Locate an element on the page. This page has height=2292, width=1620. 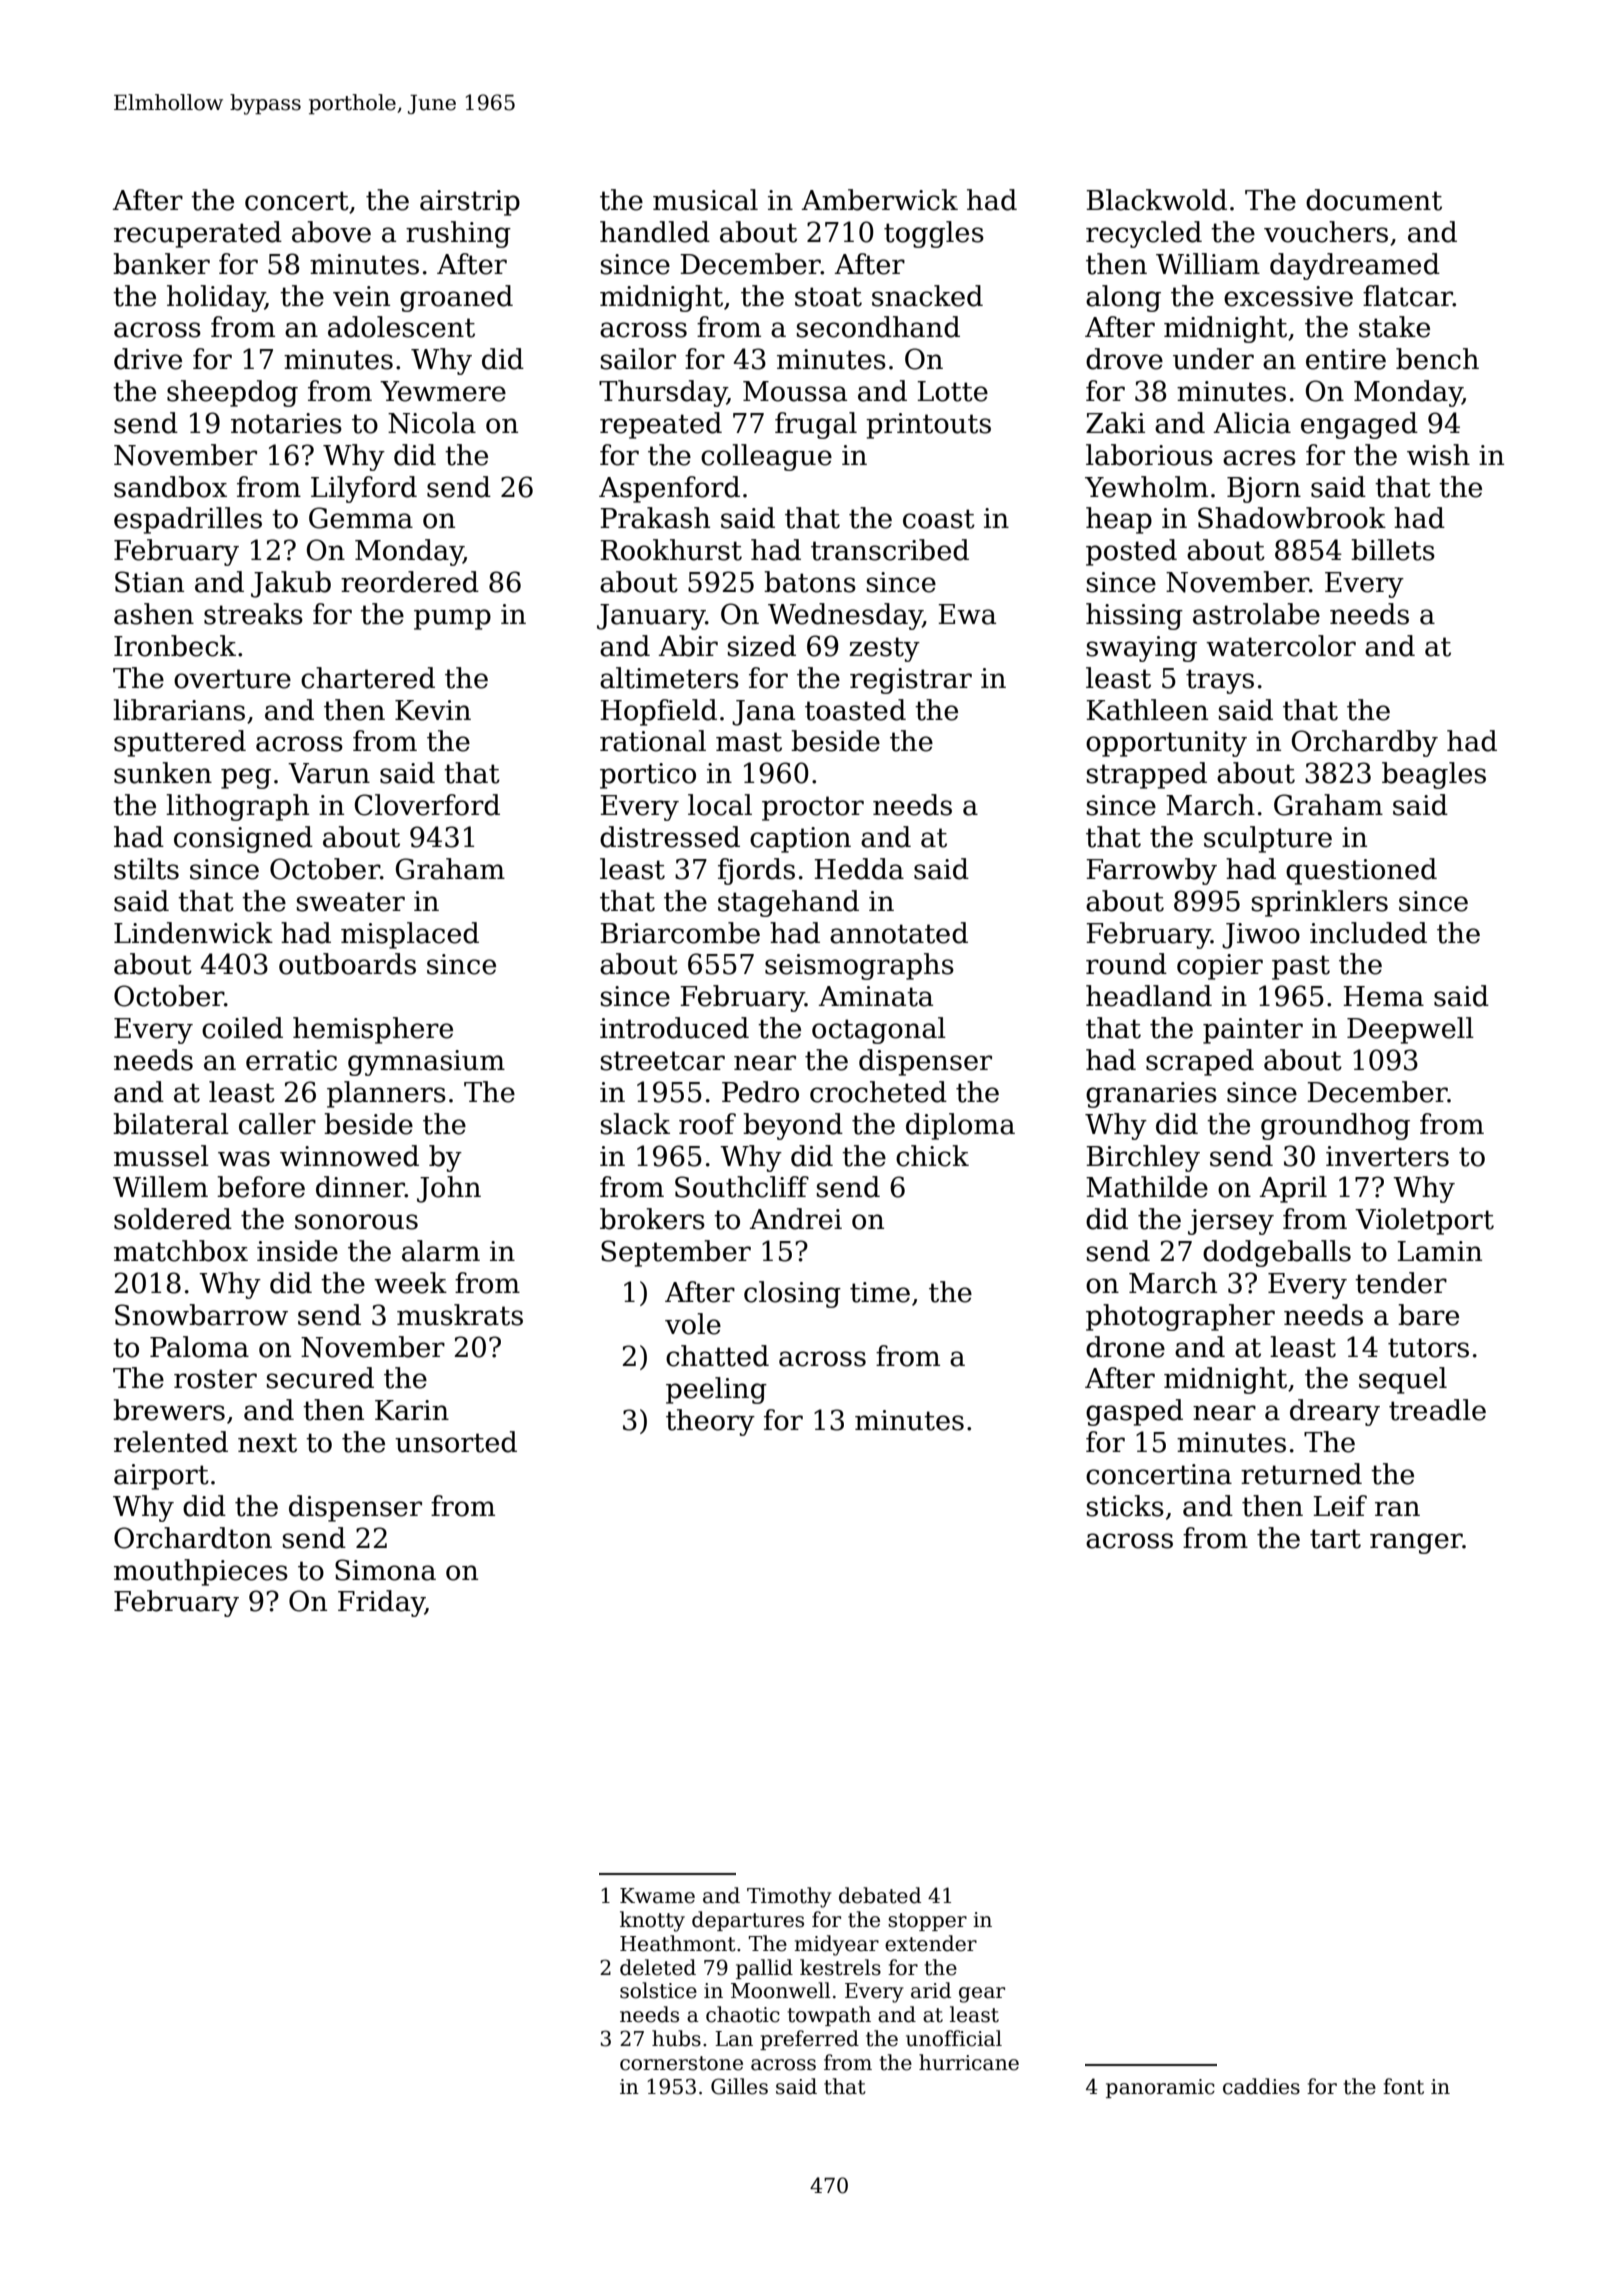
solstice is located at coordinates (658, 1990).
